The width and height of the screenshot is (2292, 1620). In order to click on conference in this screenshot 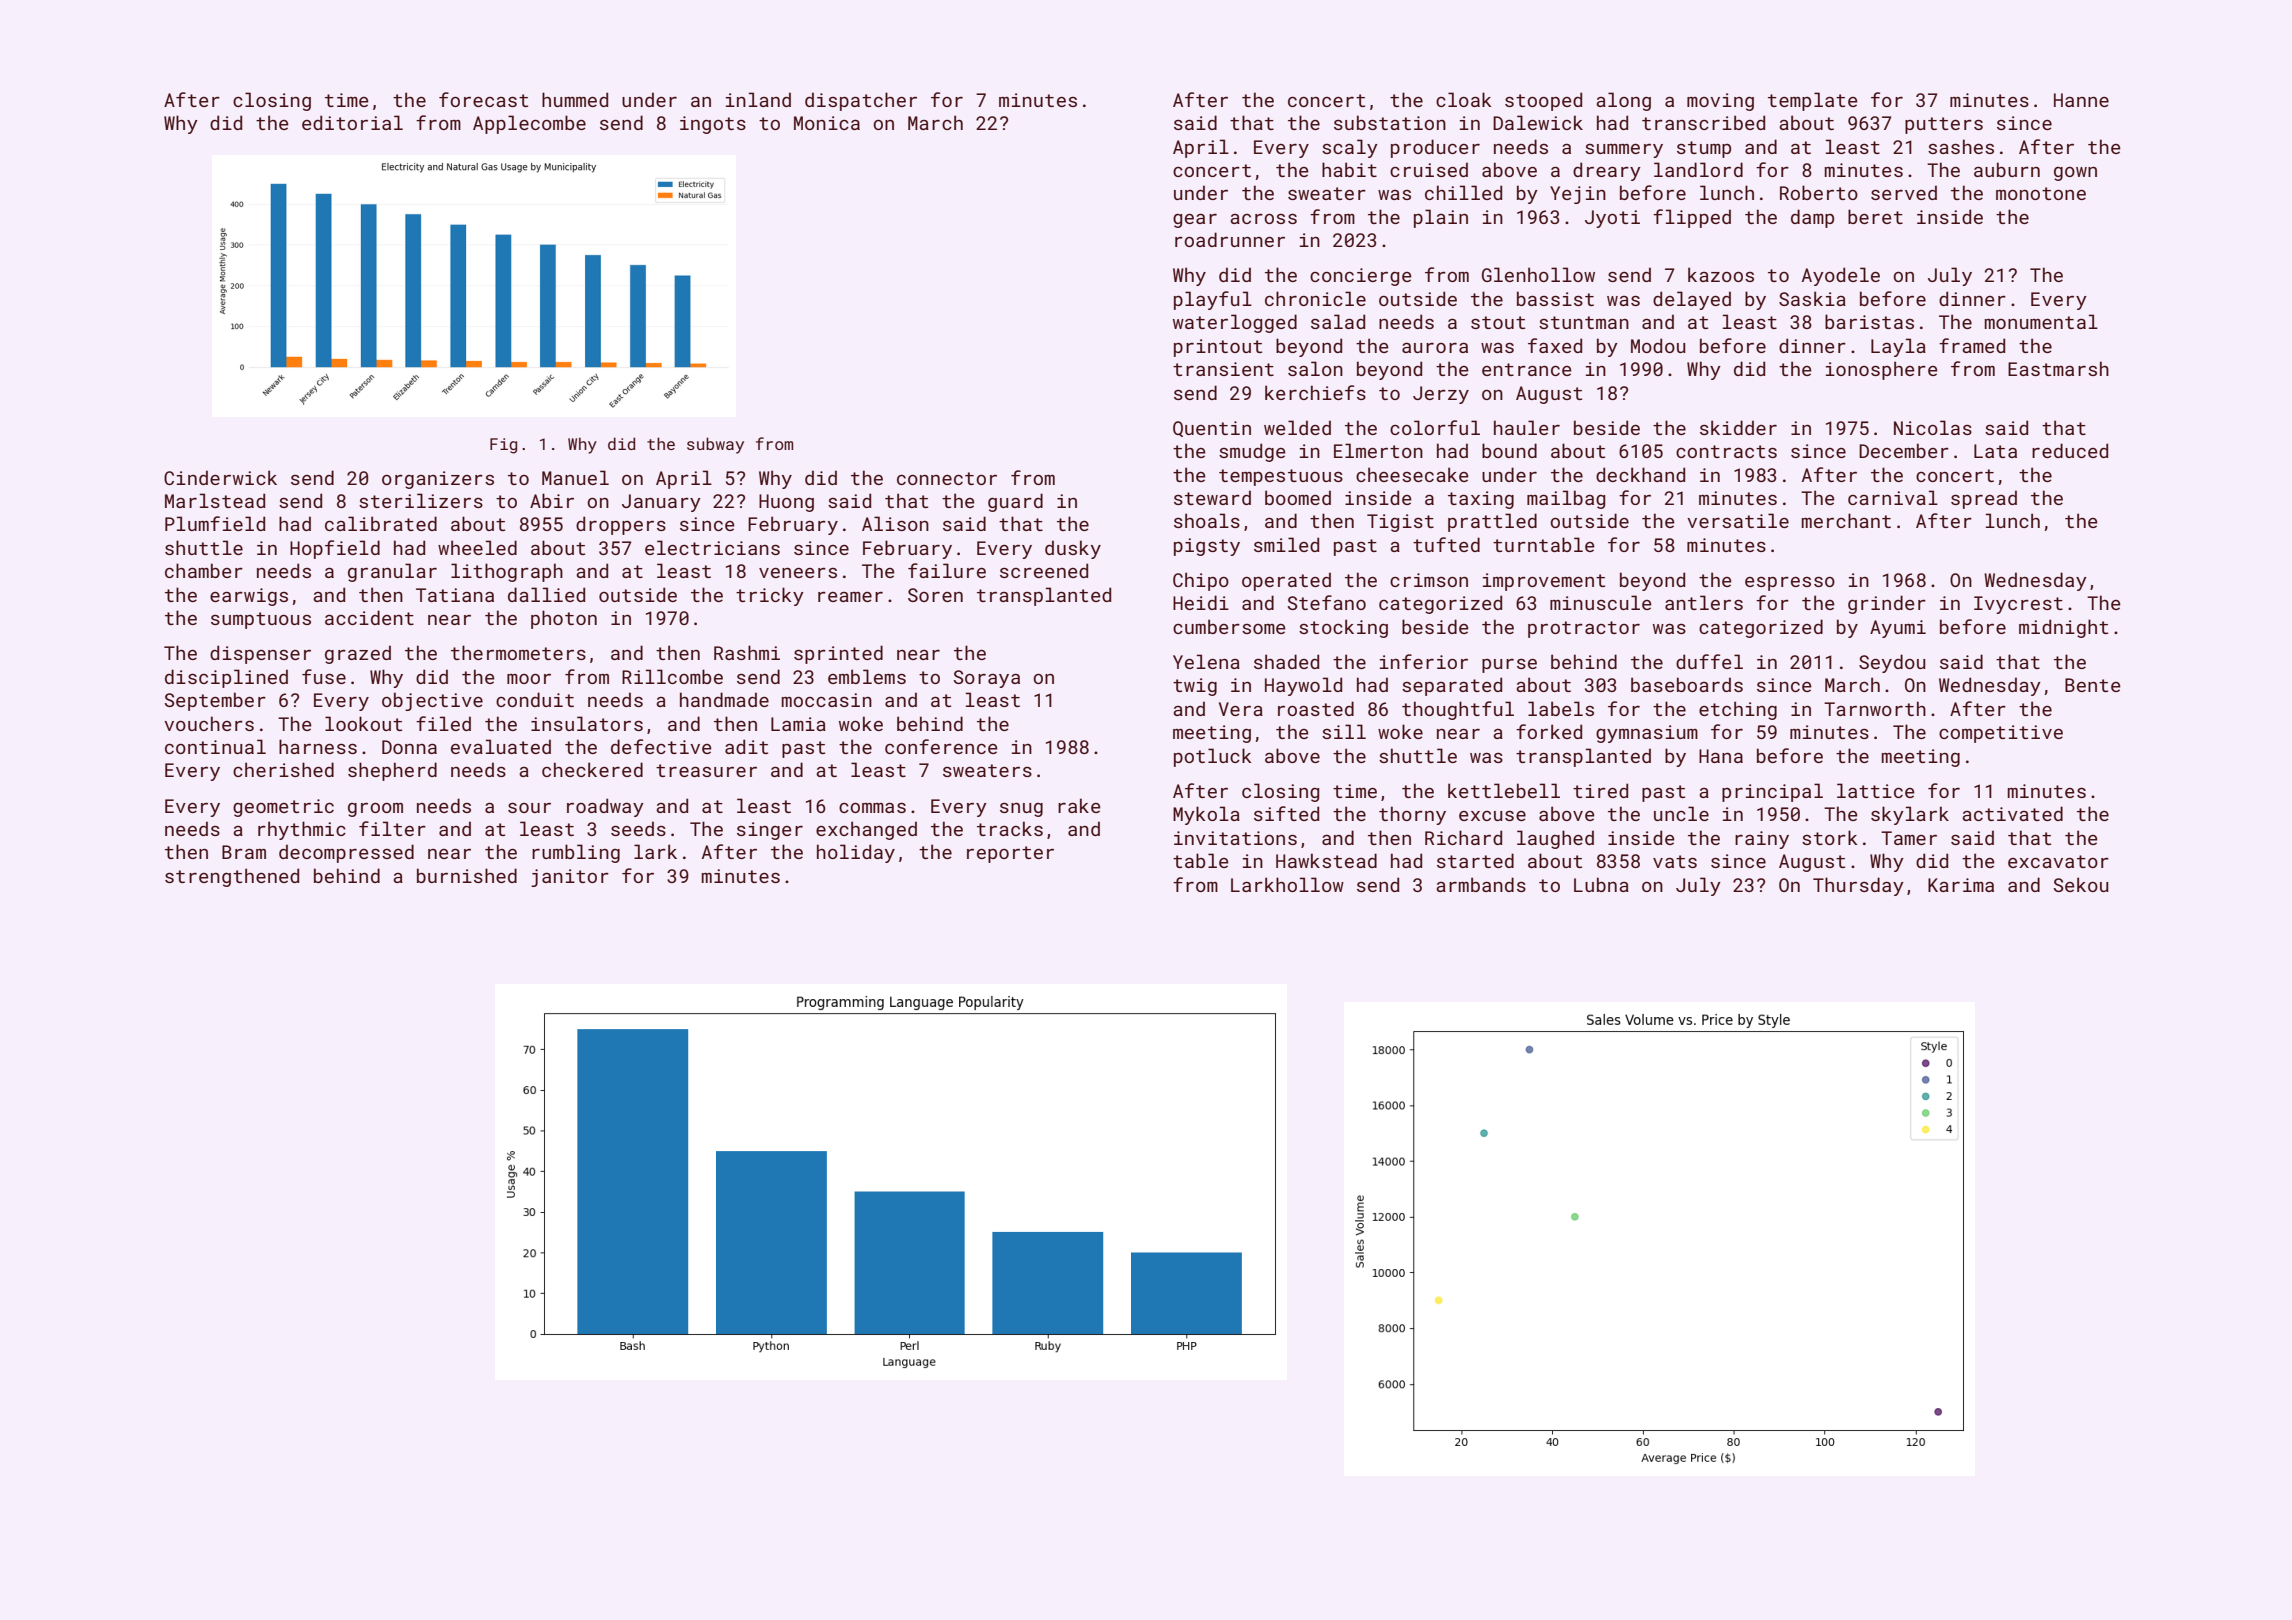, I will do `click(941, 746)`.
